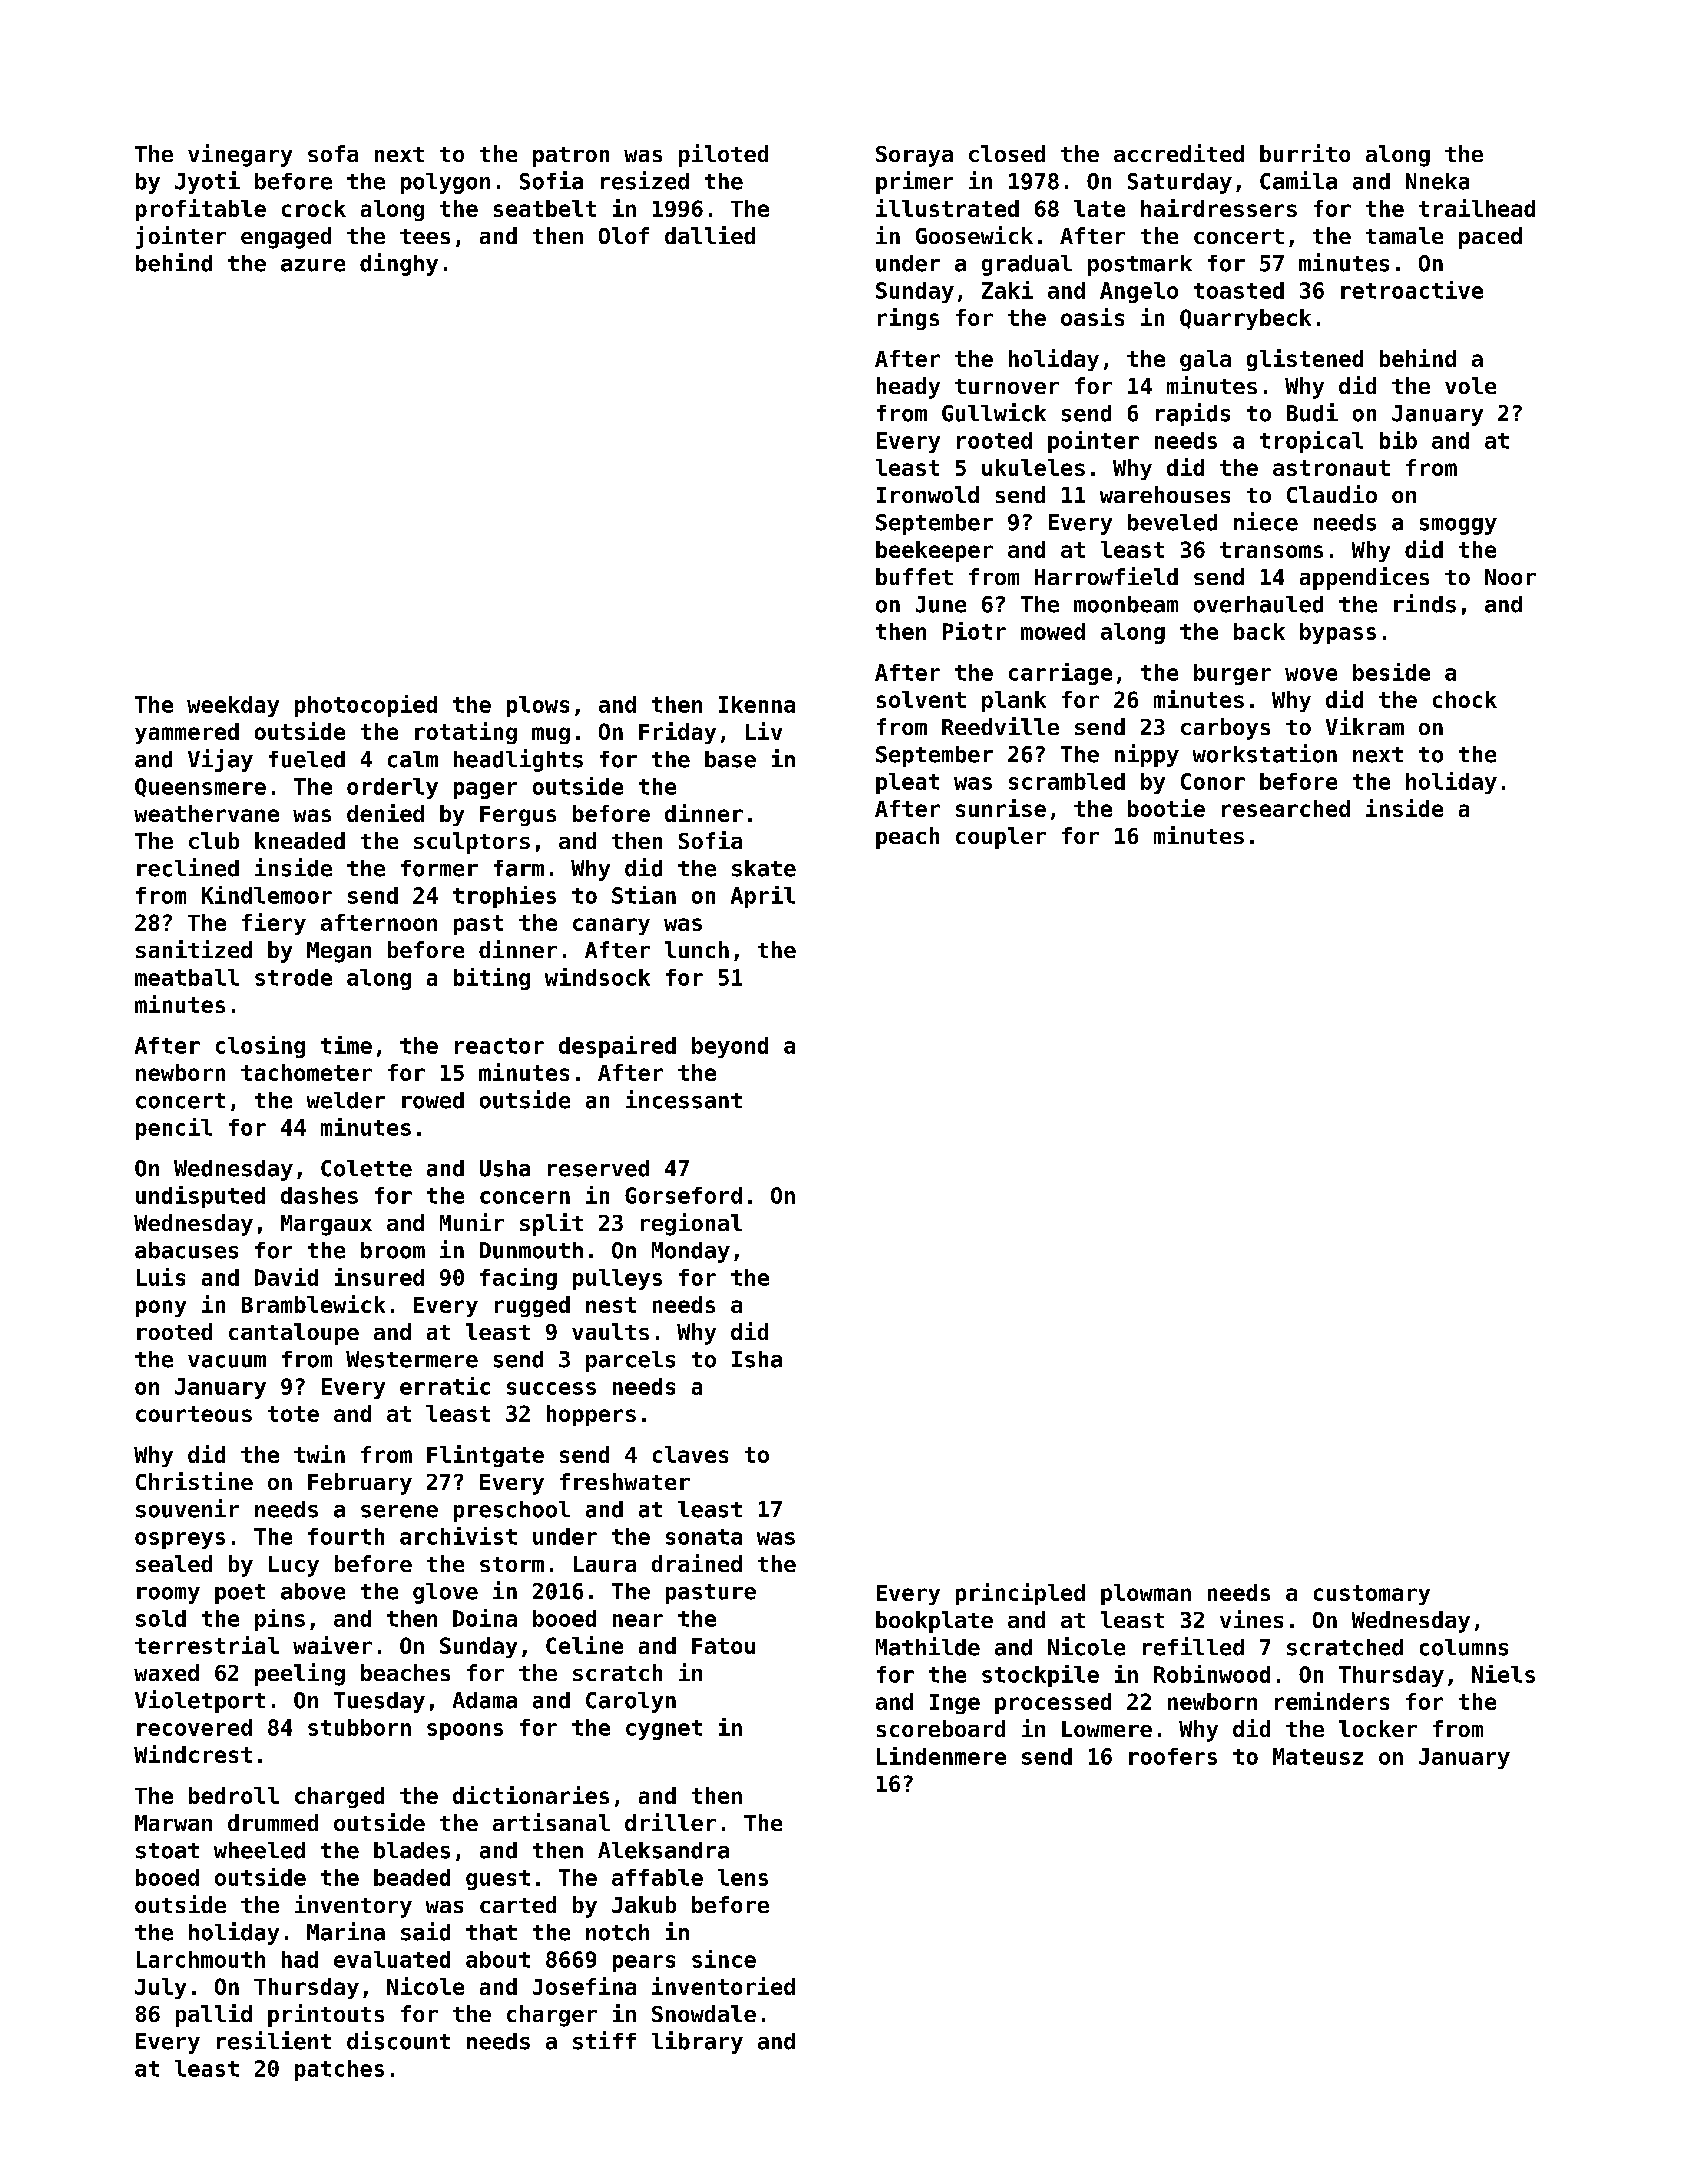 This screenshot has height=2178, width=1683. Describe the element at coordinates (697, 2042) in the screenshot. I see `library` at that location.
